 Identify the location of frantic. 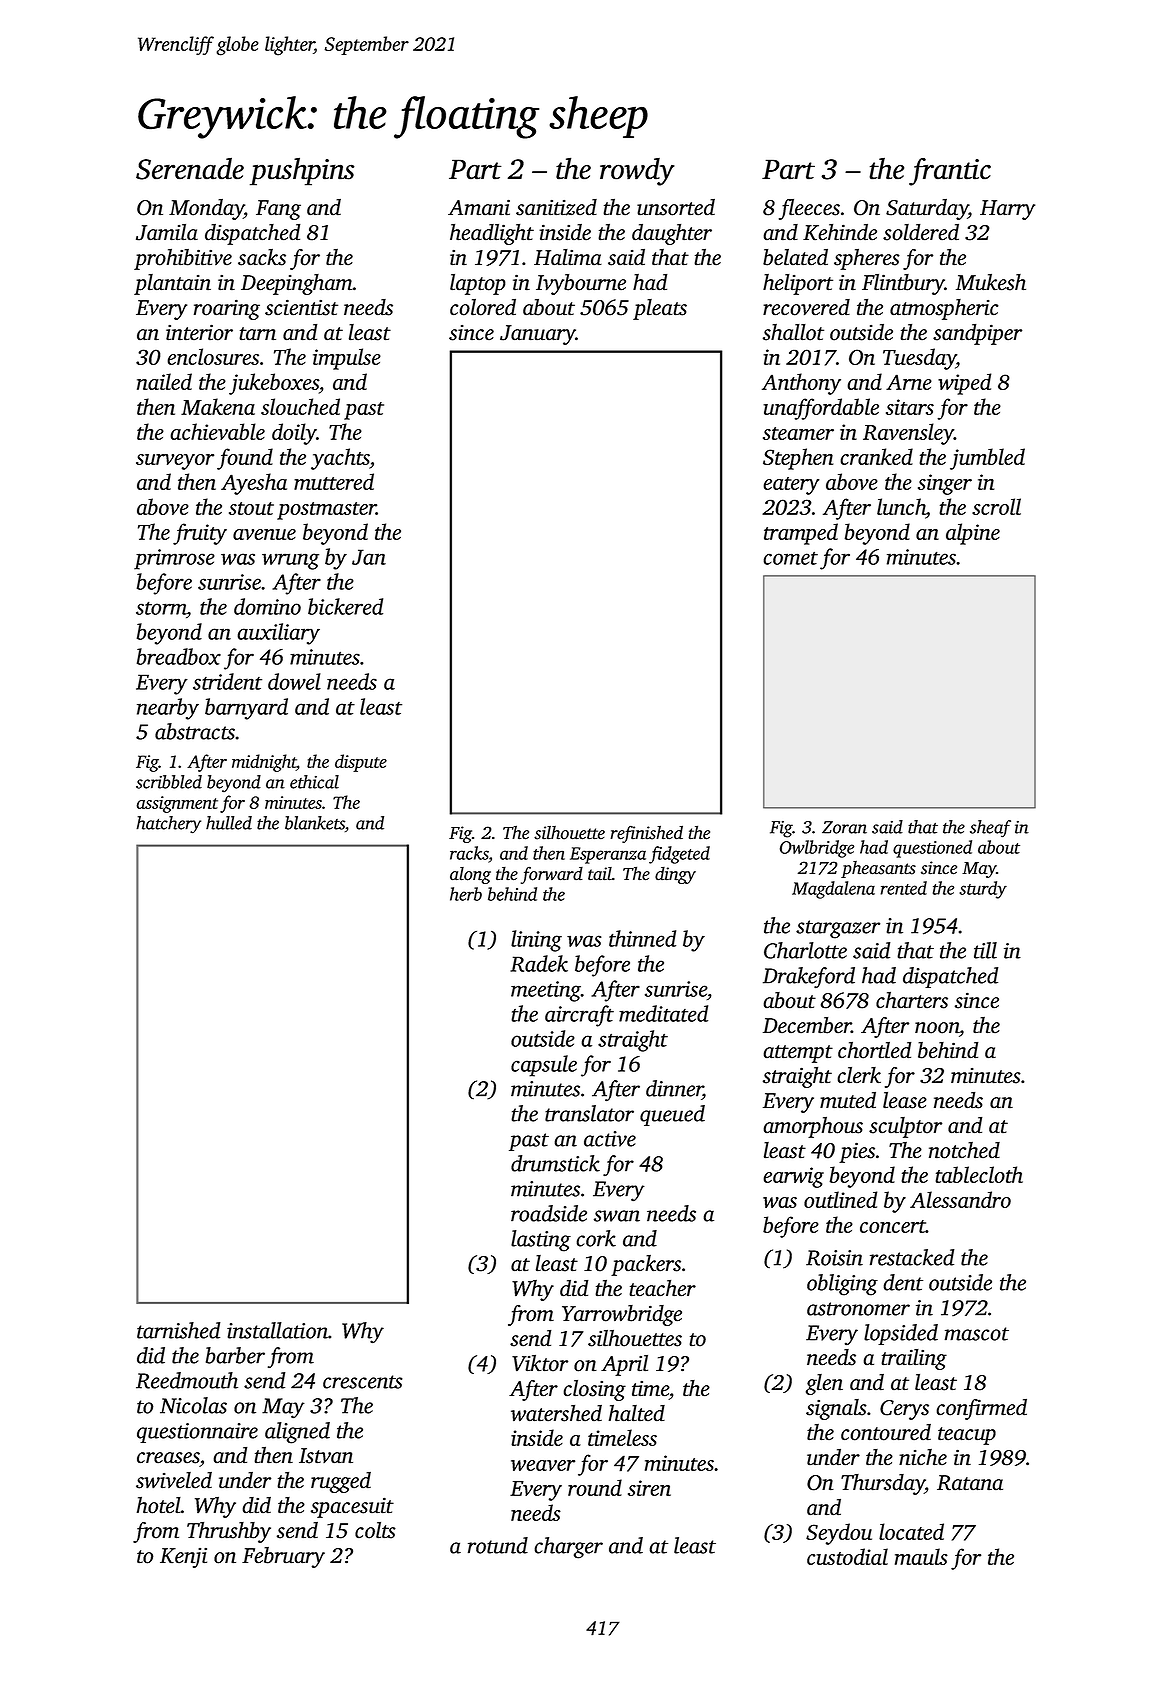
(950, 172).
